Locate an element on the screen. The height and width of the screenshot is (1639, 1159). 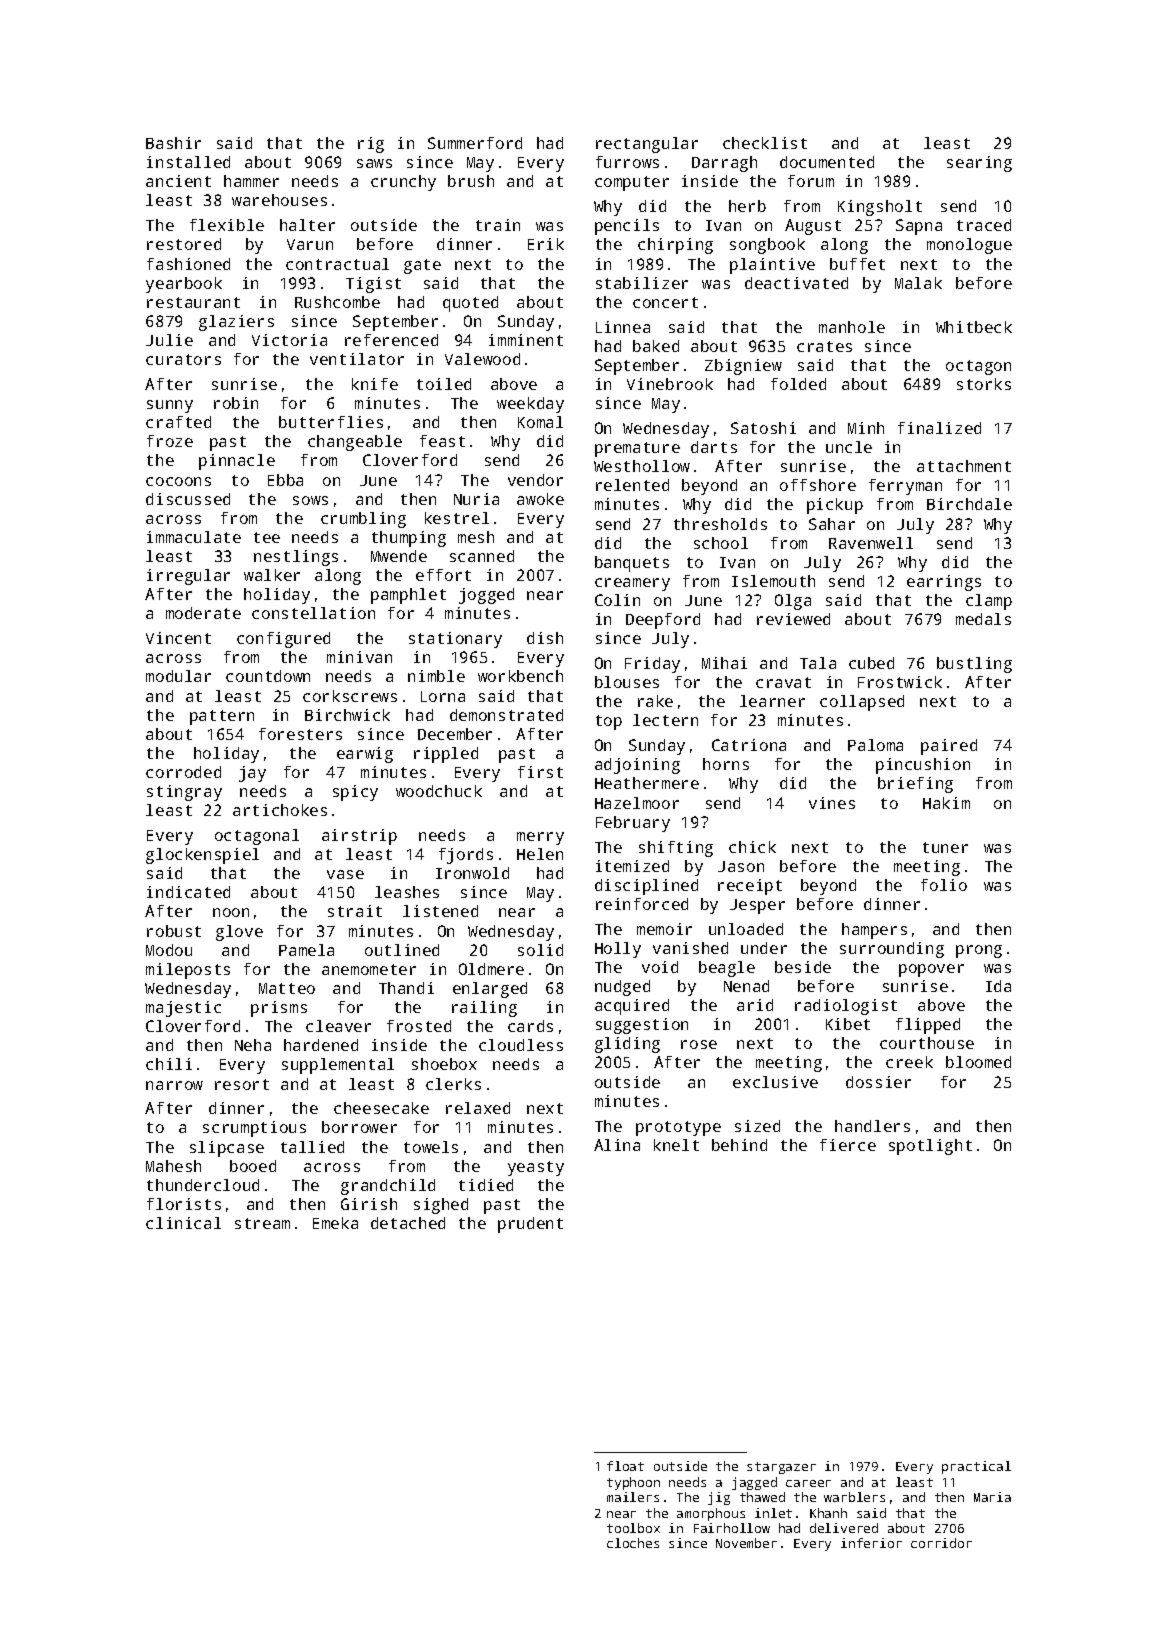
delivered is located at coordinates (844, 1528).
